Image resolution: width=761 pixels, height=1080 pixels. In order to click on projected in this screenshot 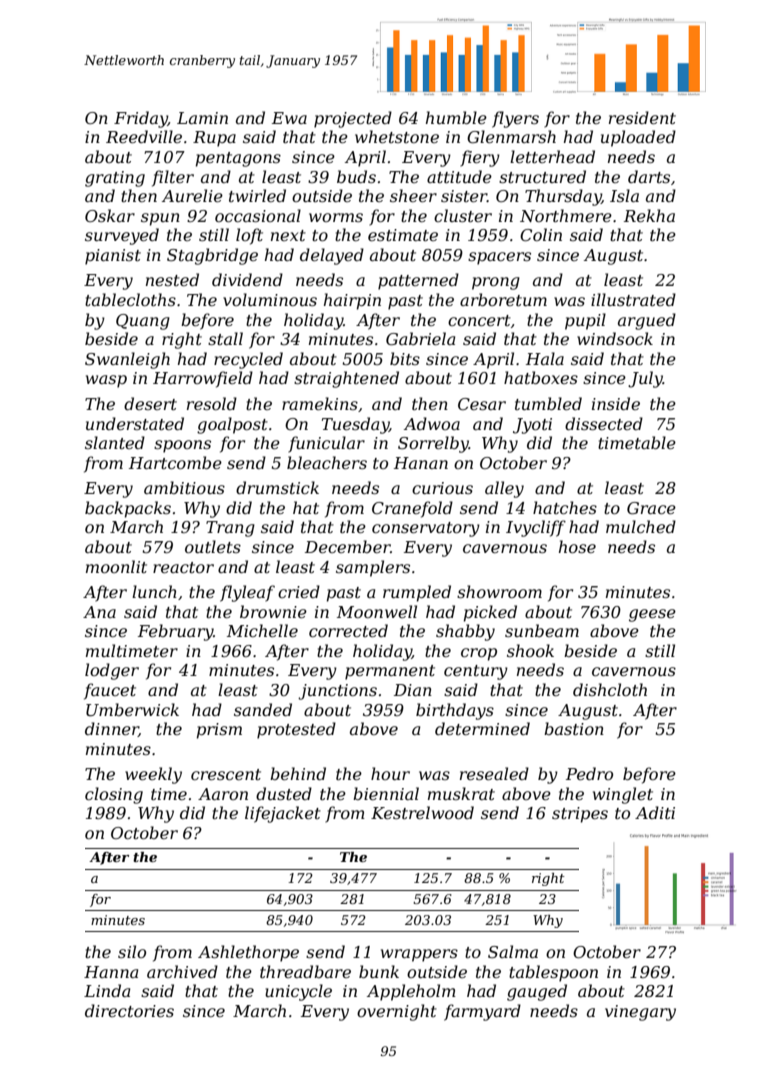, I will do `click(353, 119)`.
